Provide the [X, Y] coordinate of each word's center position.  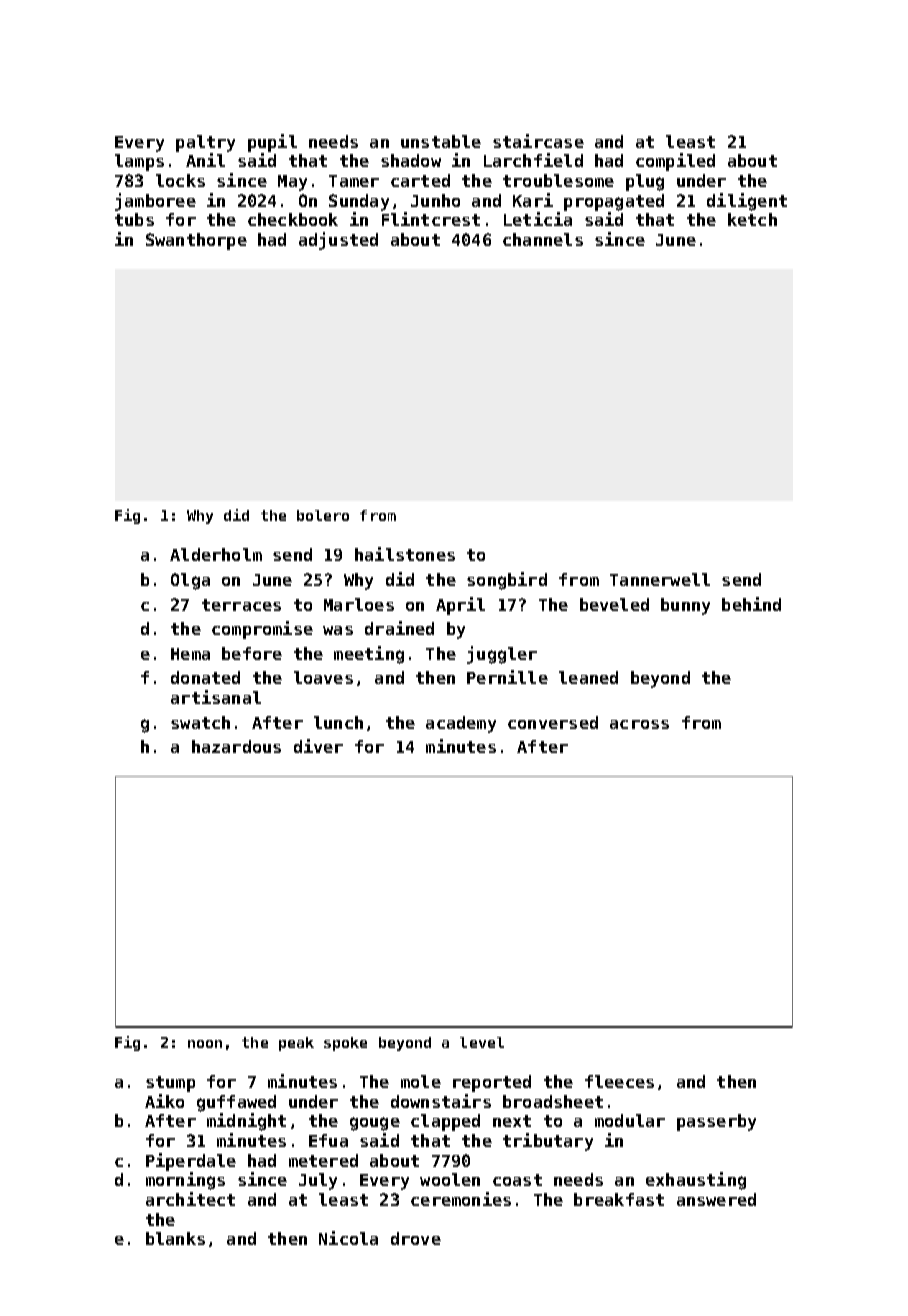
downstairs [441, 1101]
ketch [752, 219]
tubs [134, 219]
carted [420, 180]
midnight [246, 1122]
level [482, 1042]
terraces [241, 605]
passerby [716, 1122]
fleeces [619, 1081]
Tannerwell [660, 579]
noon [205, 1044]
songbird [507, 581]
